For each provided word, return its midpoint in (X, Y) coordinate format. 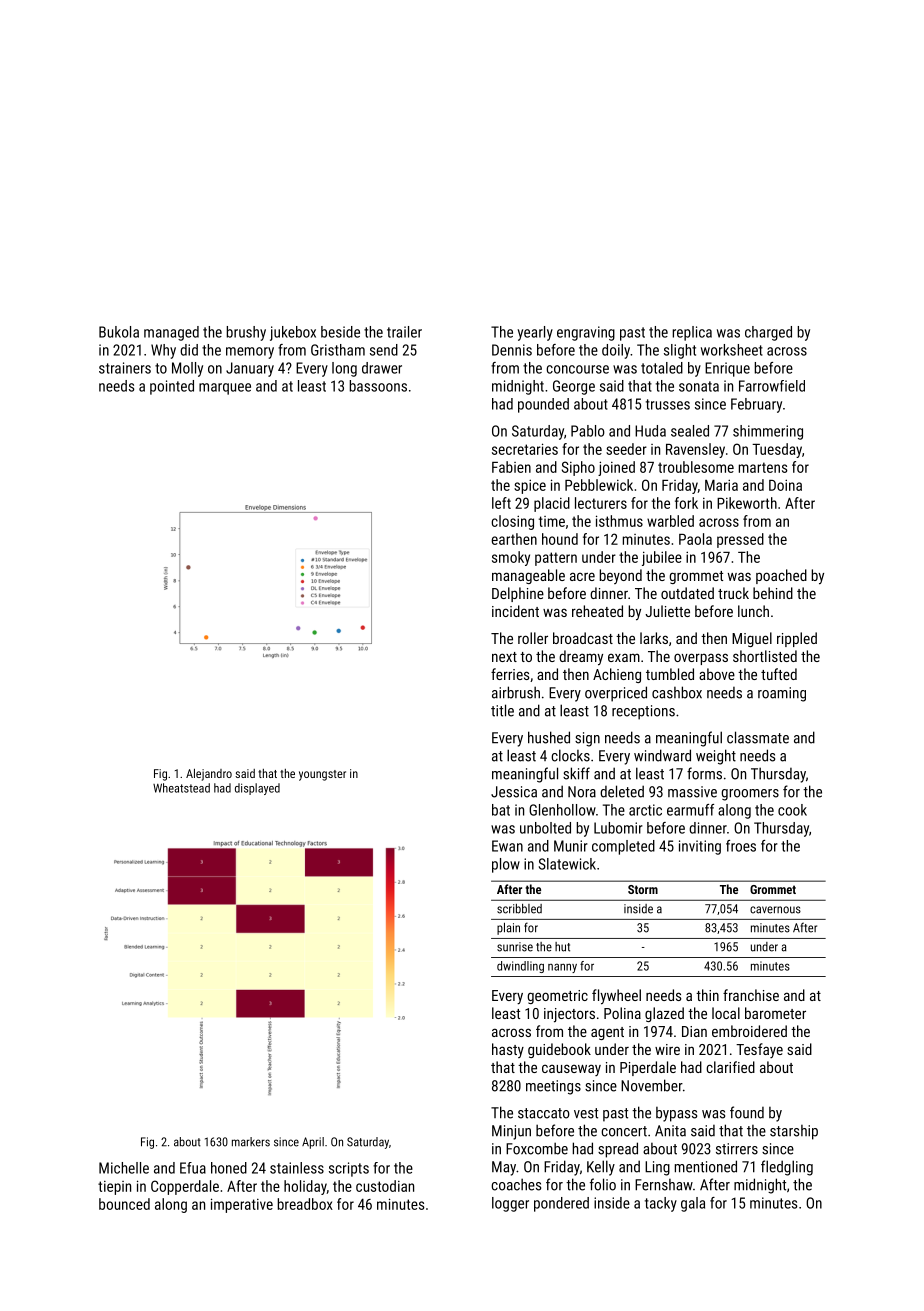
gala (693, 1204)
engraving (586, 333)
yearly (535, 333)
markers (251, 1142)
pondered (561, 1204)
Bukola (119, 332)
